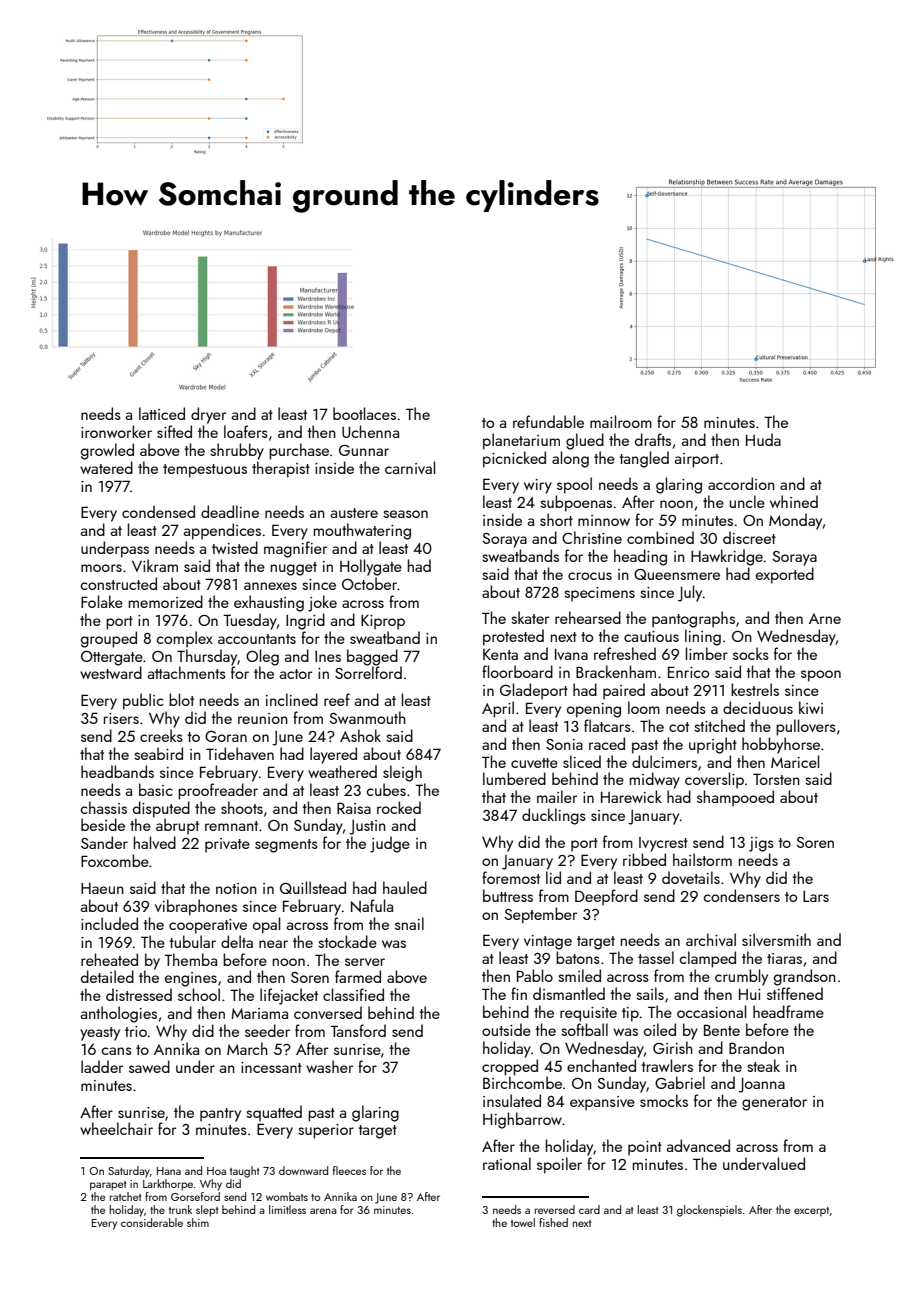 This screenshot has height=1311, width=924. Describe the element at coordinates (621, 421) in the screenshot. I see `mailroom` at that location.
